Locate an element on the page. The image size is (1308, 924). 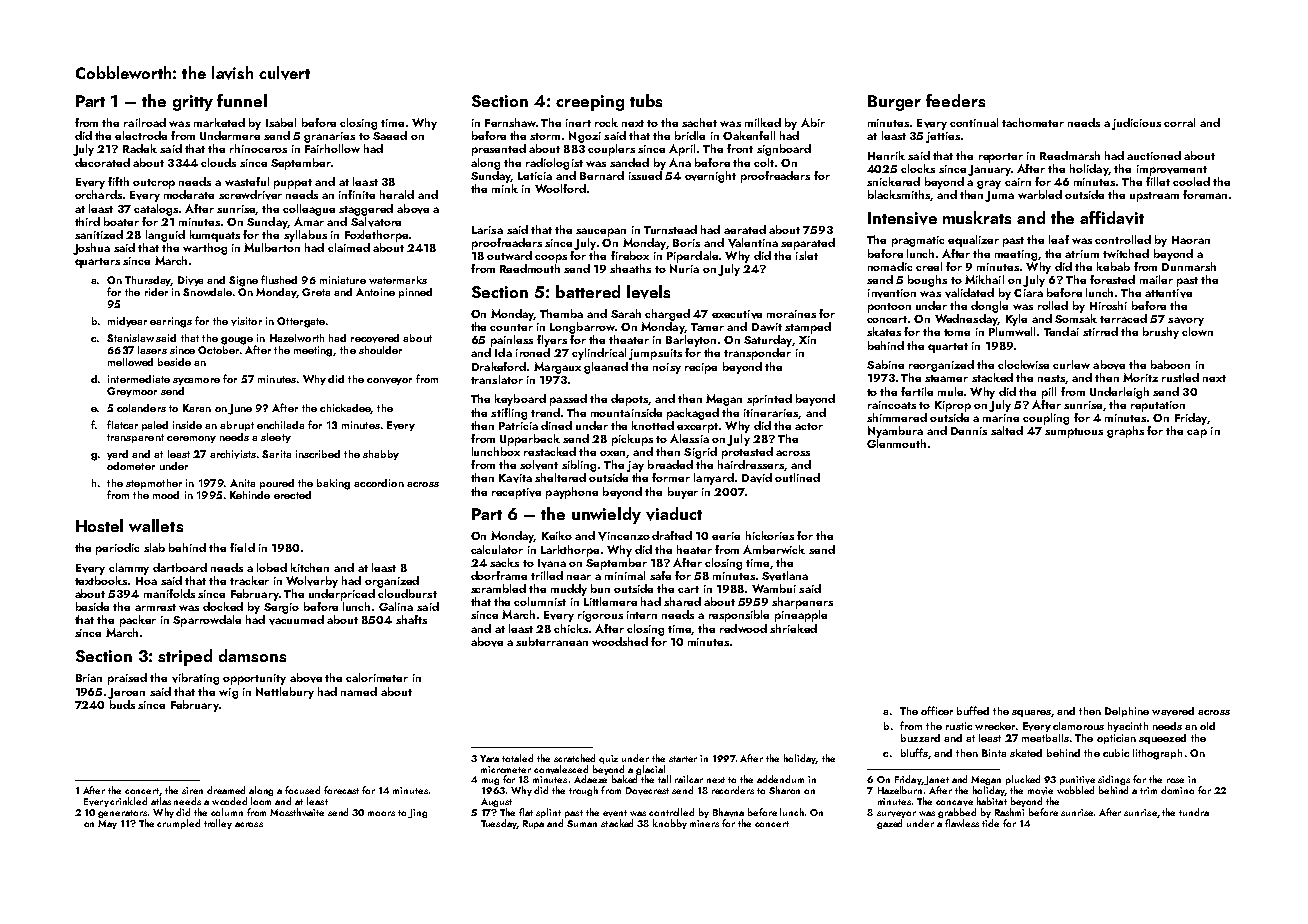
gritty is located at coordinates (193, 103).
